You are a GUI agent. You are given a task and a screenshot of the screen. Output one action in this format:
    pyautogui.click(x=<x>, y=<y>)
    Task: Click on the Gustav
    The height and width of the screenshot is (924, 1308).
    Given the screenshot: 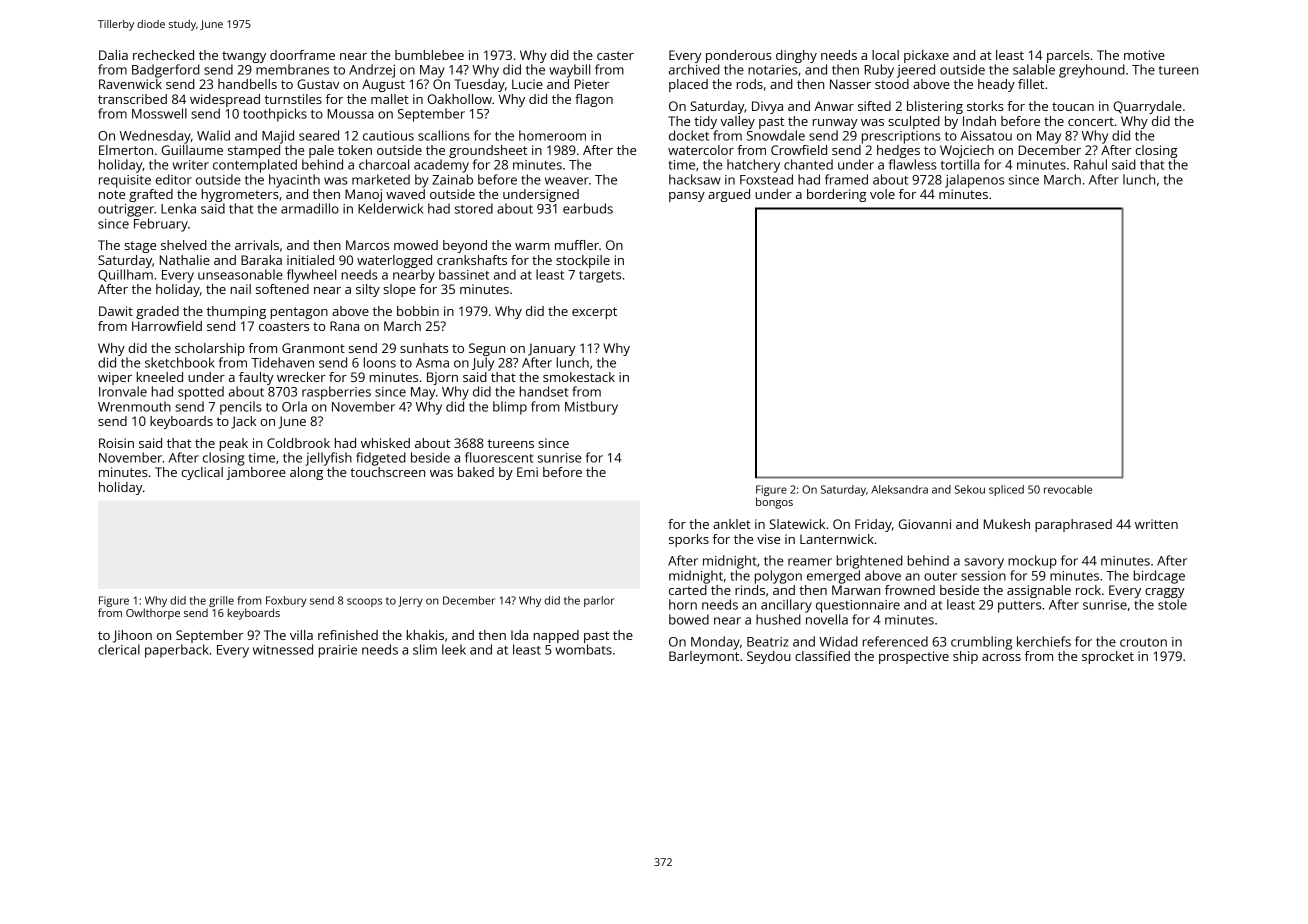 What is the action you would take?
    pyautogui.click(x=318, y=84)
